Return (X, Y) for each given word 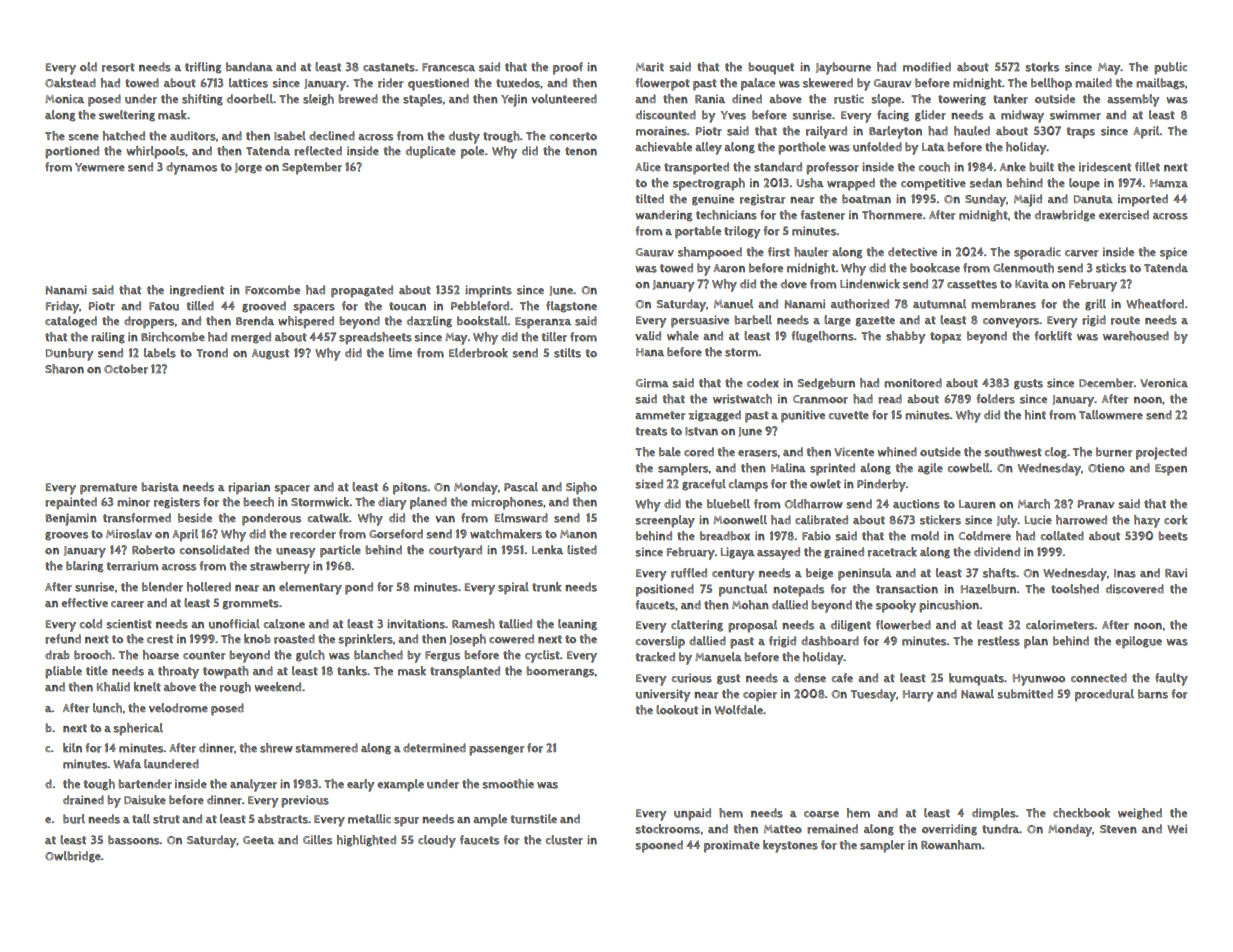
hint (1035, 415)
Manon (578, 534)
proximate (732, 846)
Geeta (258, 840)
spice (1173, 253)
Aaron (729, 268)
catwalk (328, 518)
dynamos (191, 168)
